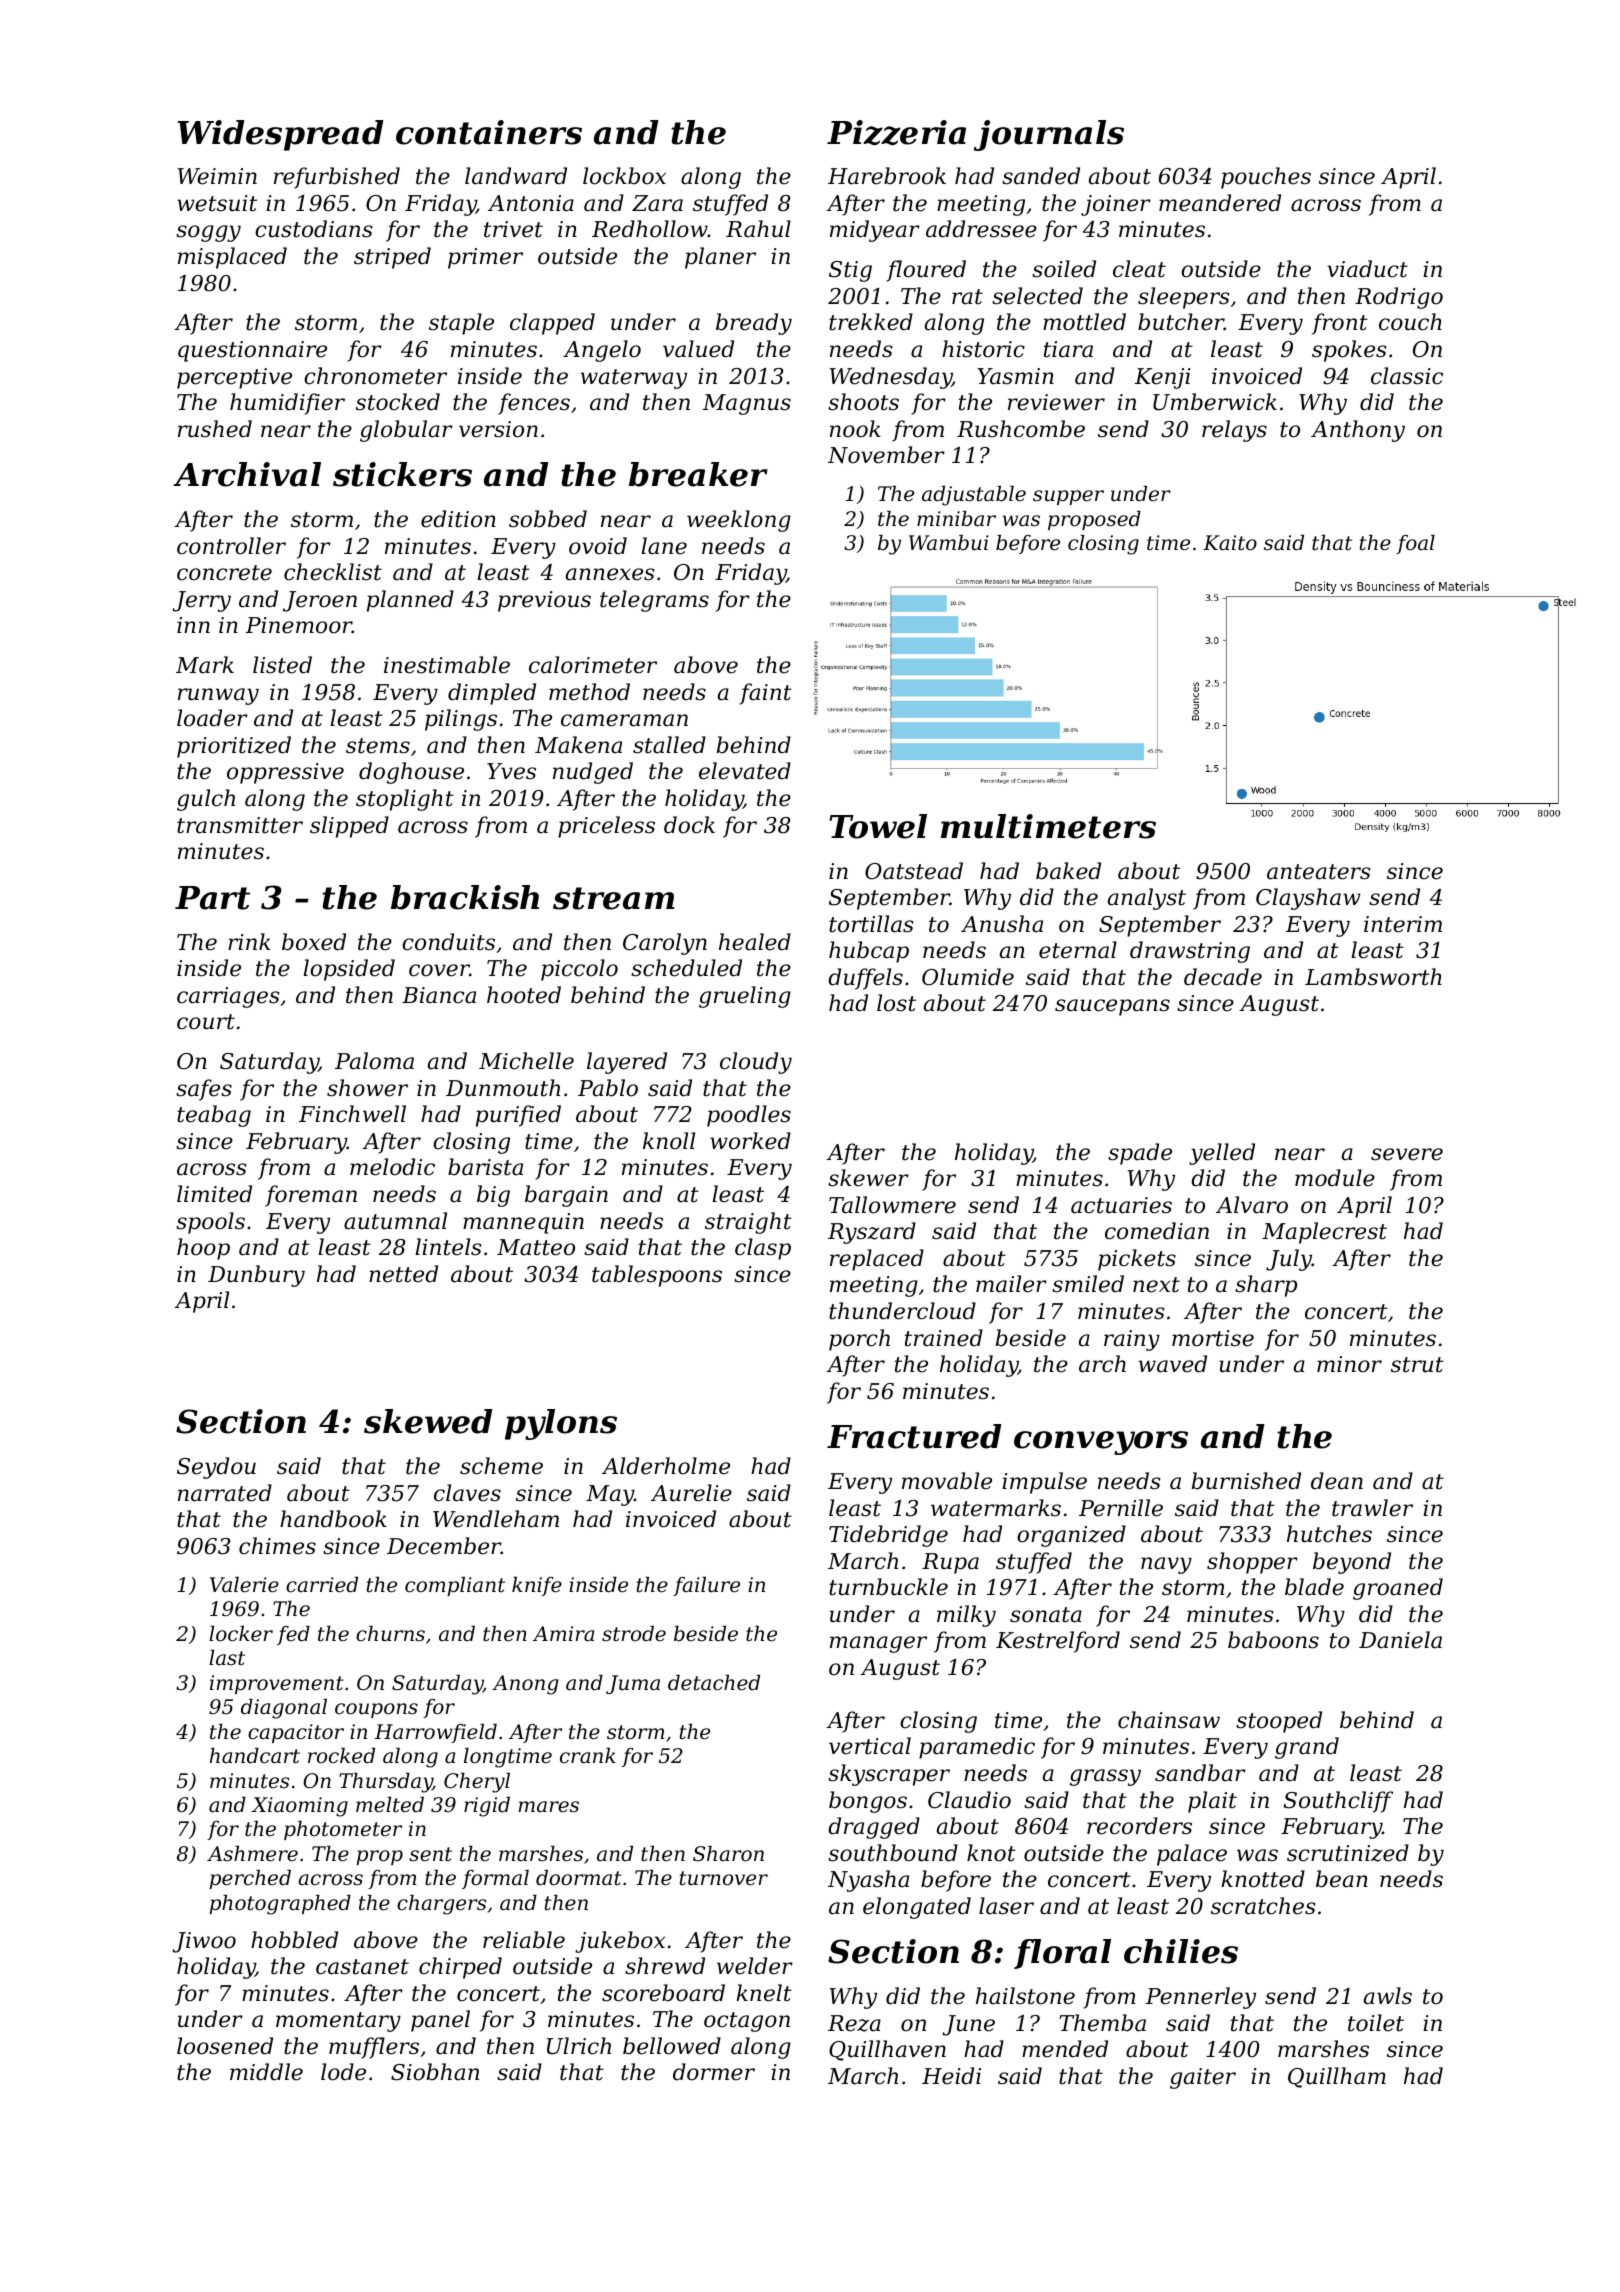  Describe the element at coordinates (526, 1061) in the document. I see `Michelle` at that location.
